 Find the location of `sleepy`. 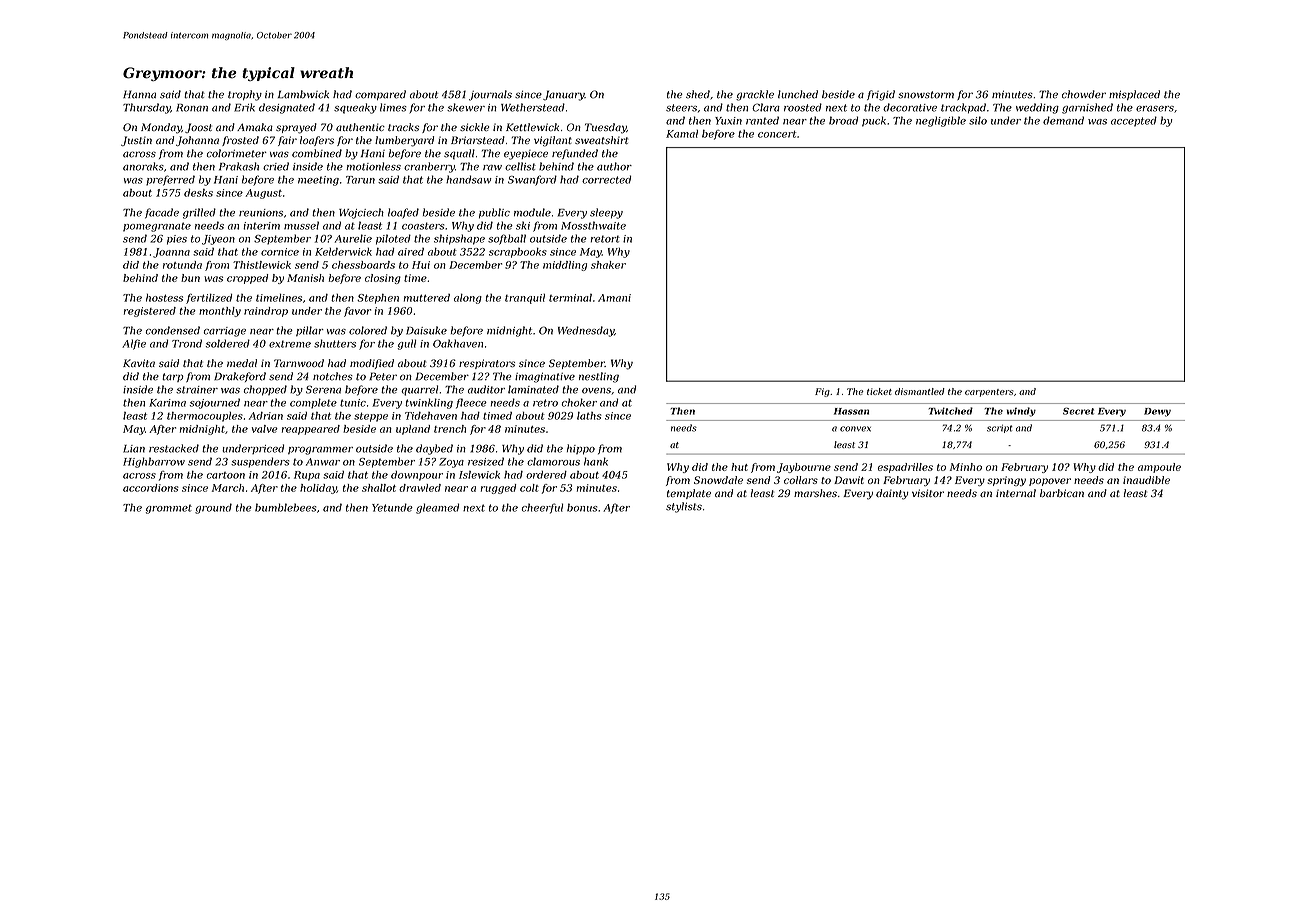

sleepy is located at coordinates (606, 213).
